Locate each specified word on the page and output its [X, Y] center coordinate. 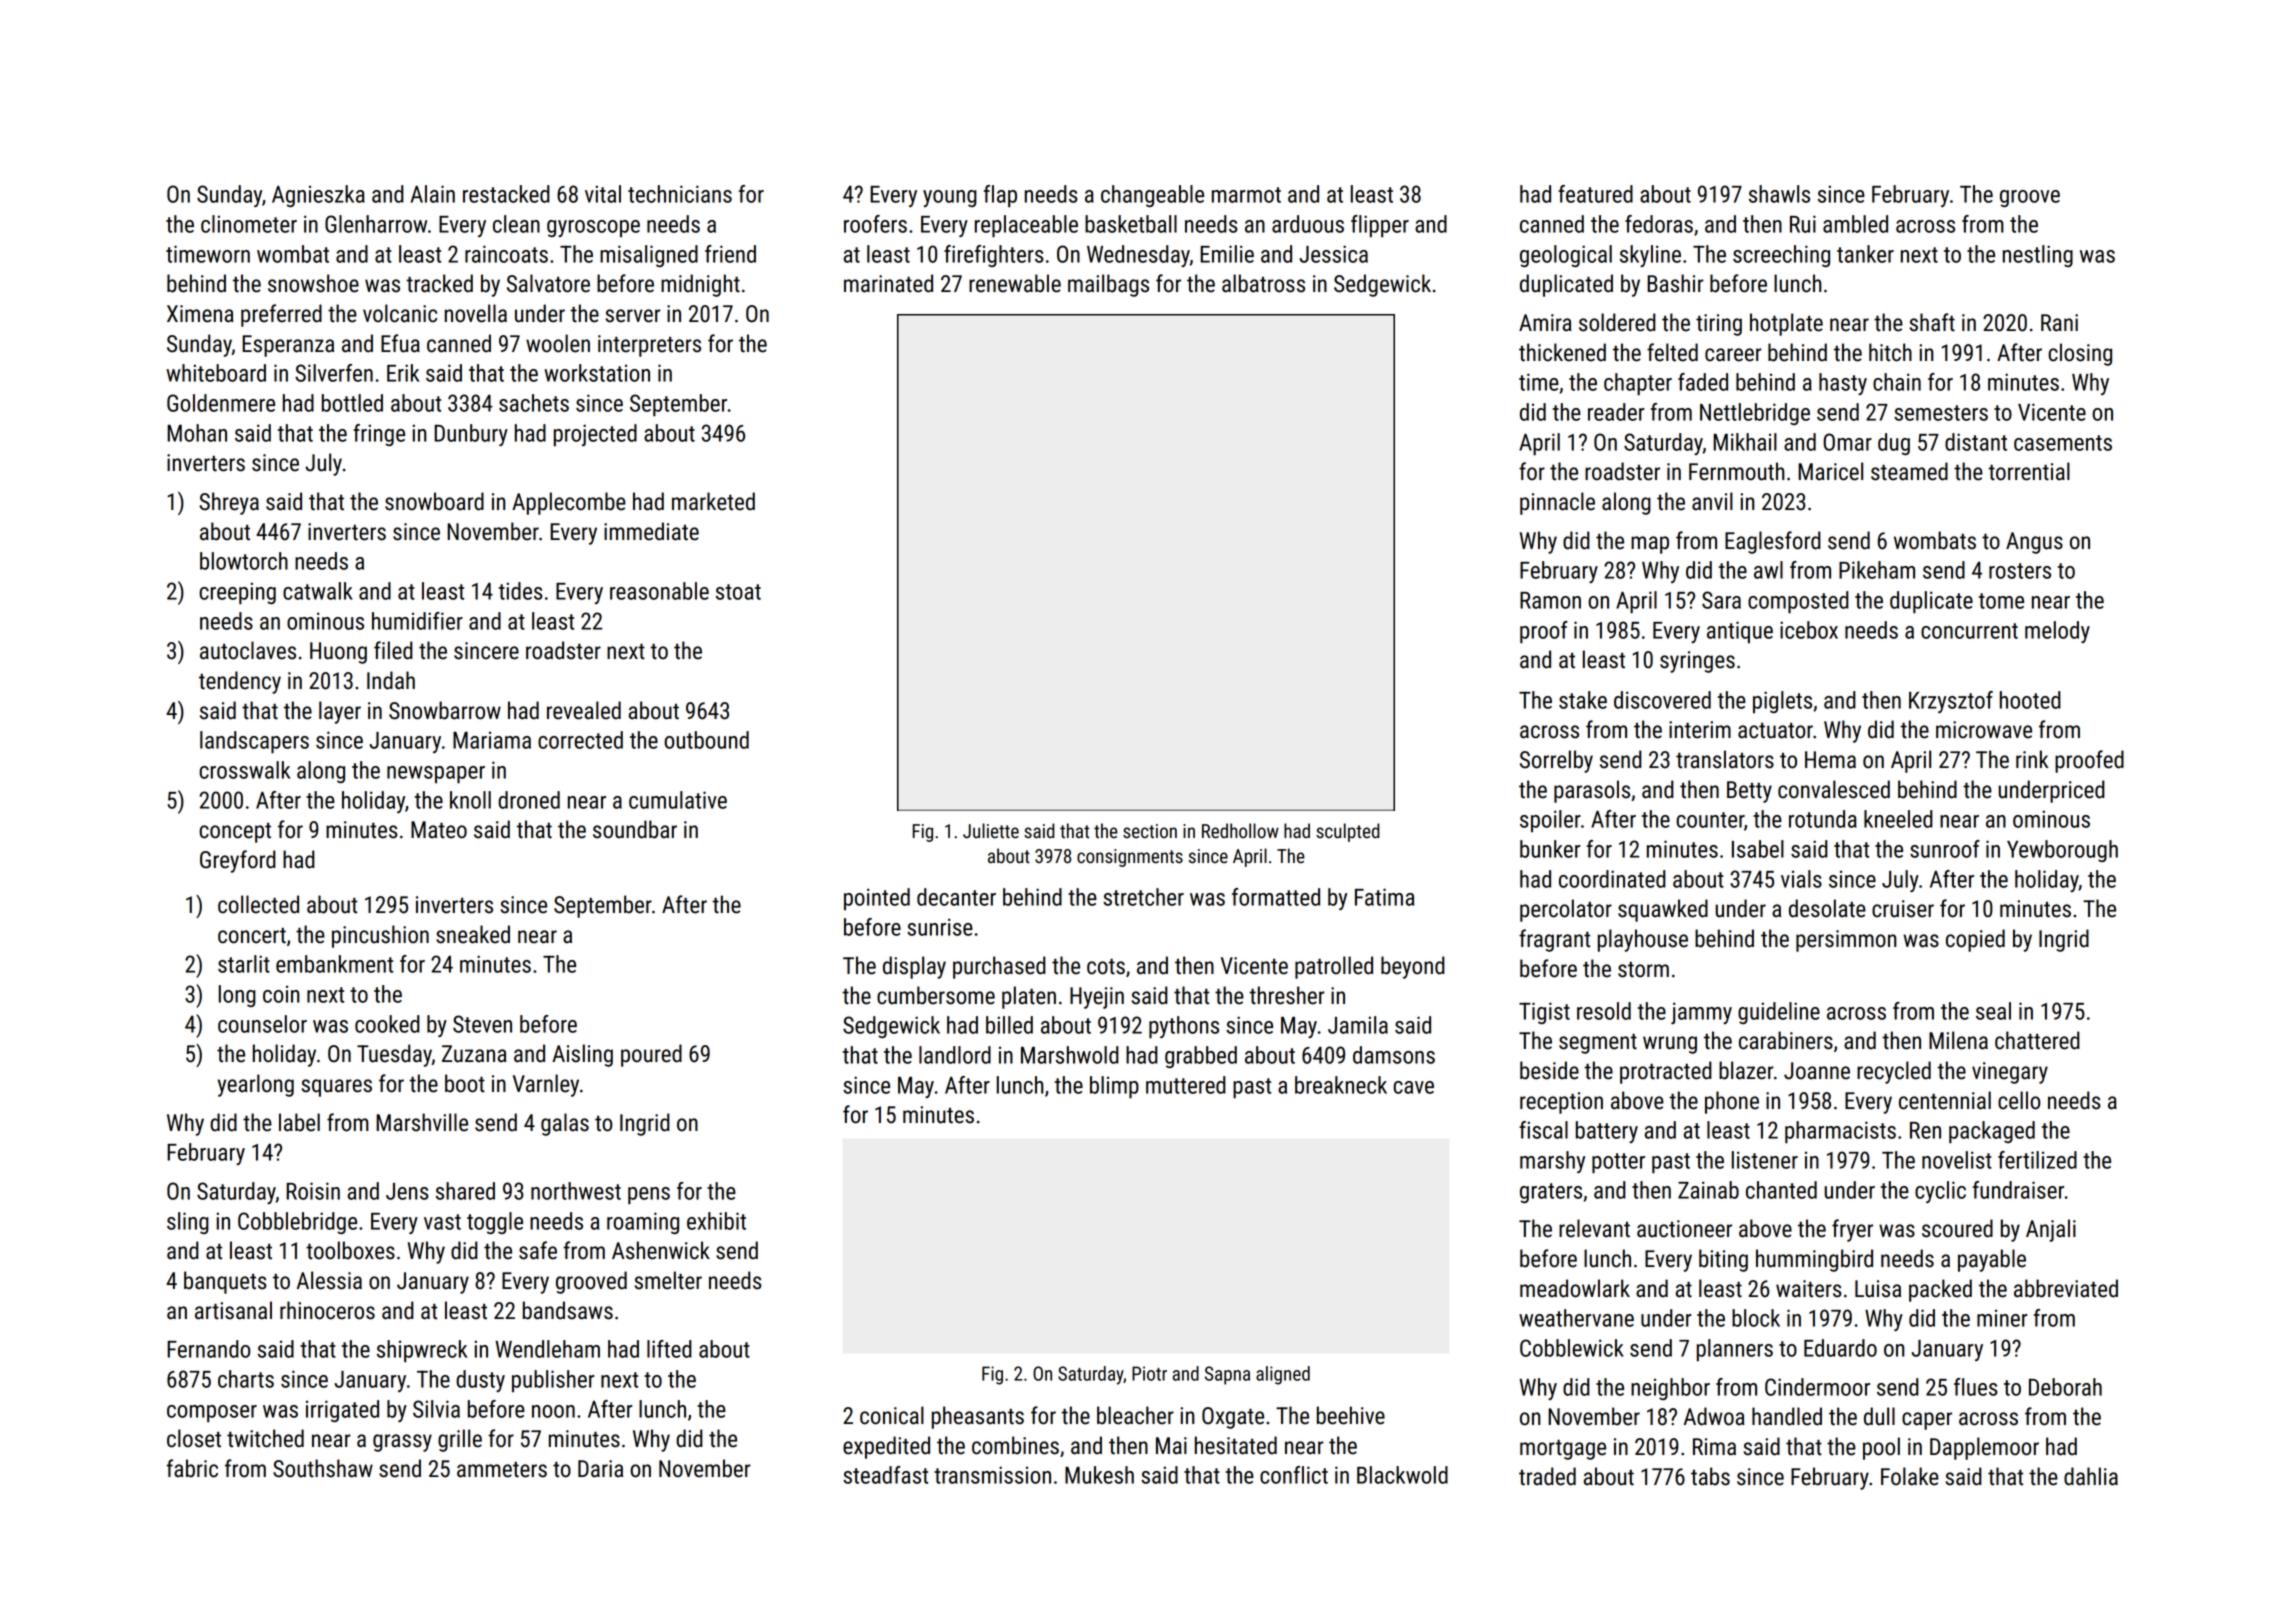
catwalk [318, 591]
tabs [1710, 1476]
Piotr [1149, 1373]
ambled [1855, 224]
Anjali [2051, 1230]
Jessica [1333, 254]
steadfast [885, 1475]
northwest [576, 1191]
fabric [192, 1468]
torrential [2029, 471]
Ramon [1550, 600]
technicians [680, 194]
